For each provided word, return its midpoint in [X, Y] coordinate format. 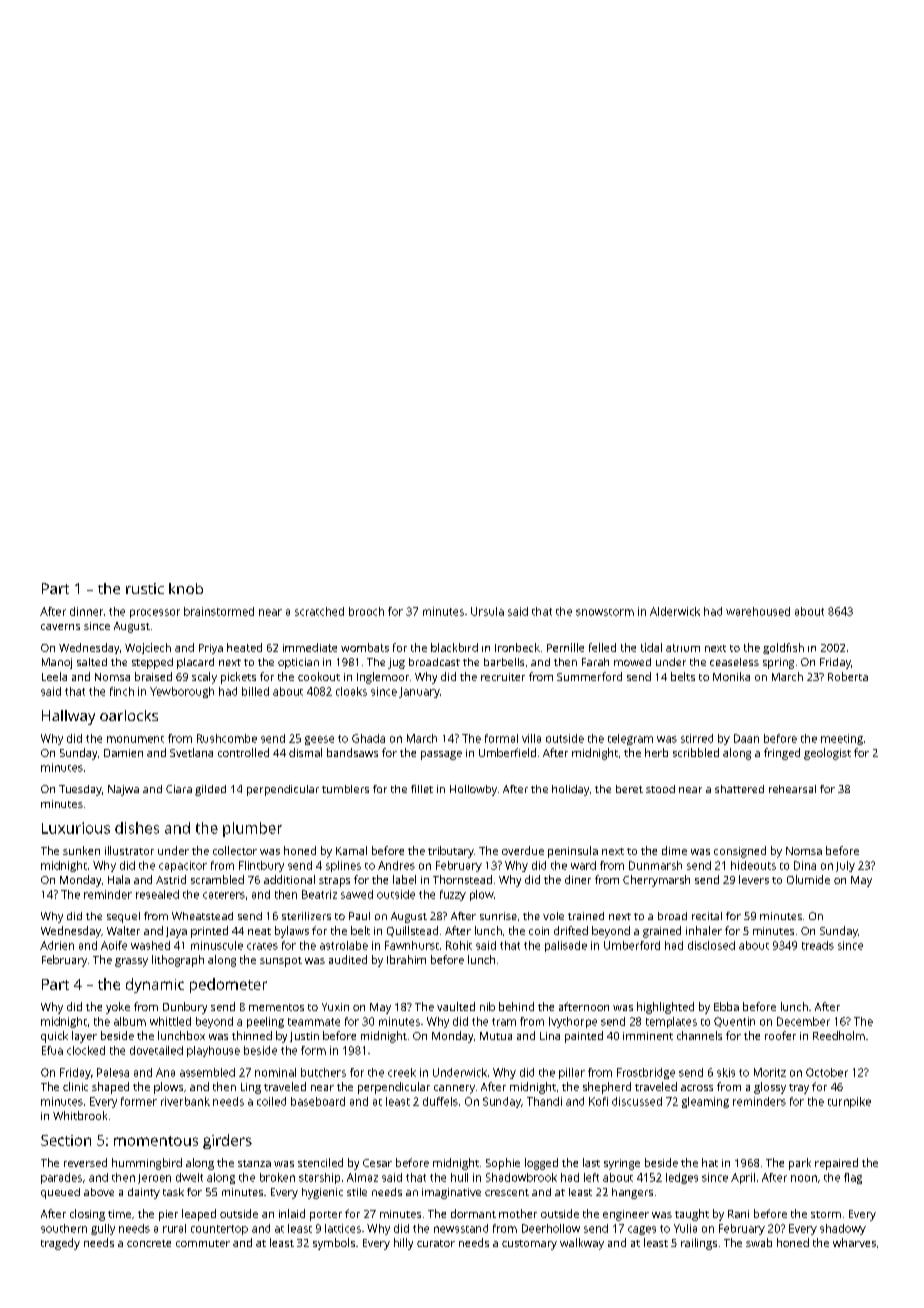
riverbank [185, 1101]
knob [186, 588]
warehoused [758, 611]
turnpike [849, 1102]
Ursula [487, 611]
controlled [243, 752]
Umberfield [507, 752]
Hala [119, 879]
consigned [740, 852]
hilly [403, 1244]
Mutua [496, 1036]
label [404, 879]
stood [660, 789]
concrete [149, 1243]
